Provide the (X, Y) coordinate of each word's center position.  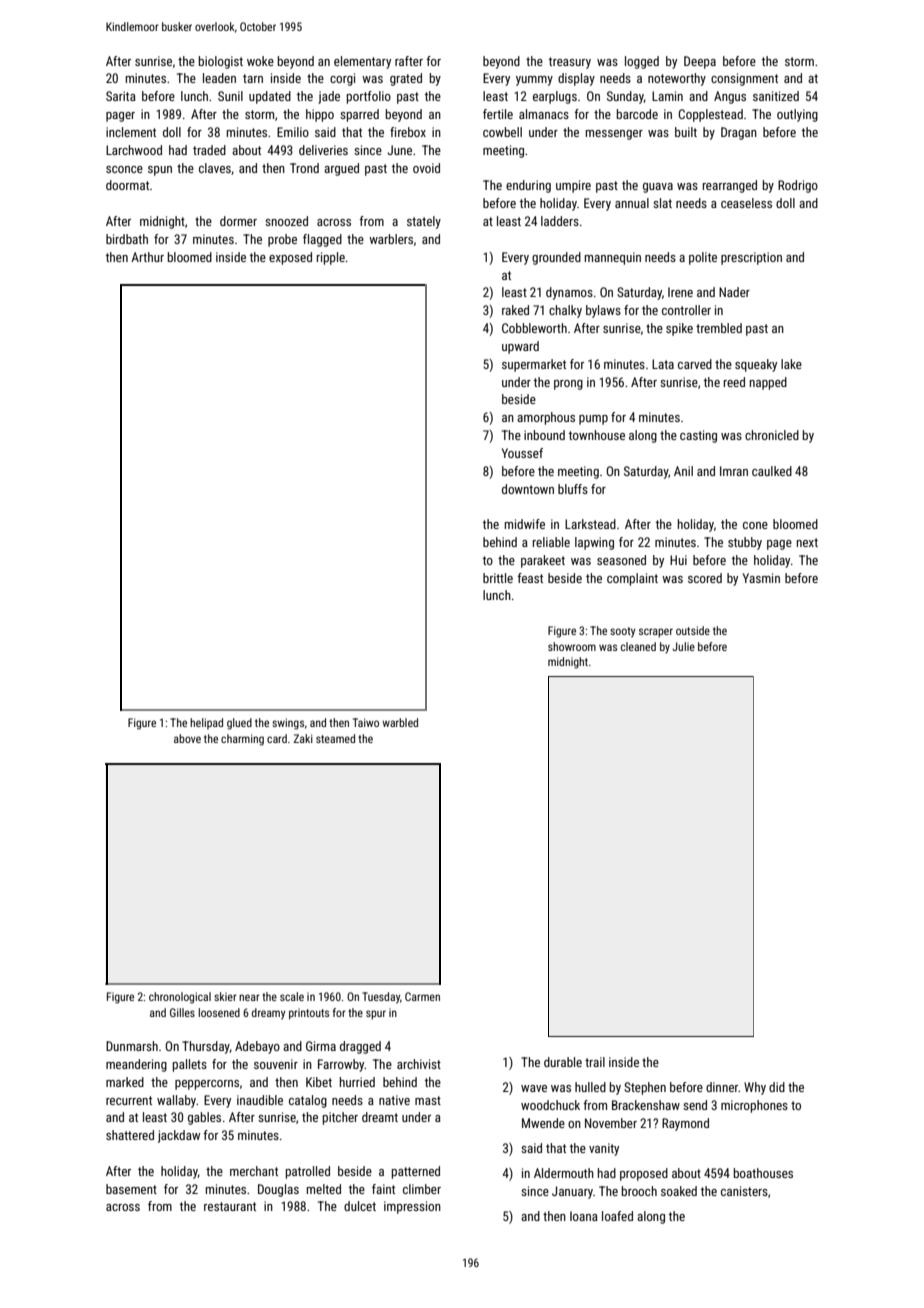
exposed (290, 258)
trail (595, 1062)
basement (131, 1189)
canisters (744, 1191)
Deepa (700, 62)
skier (225, 996)
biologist (221, 62)
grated (406, 79)
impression (412, 1207)
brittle (498, 578)
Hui (678, 560)
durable (563, 1062)
